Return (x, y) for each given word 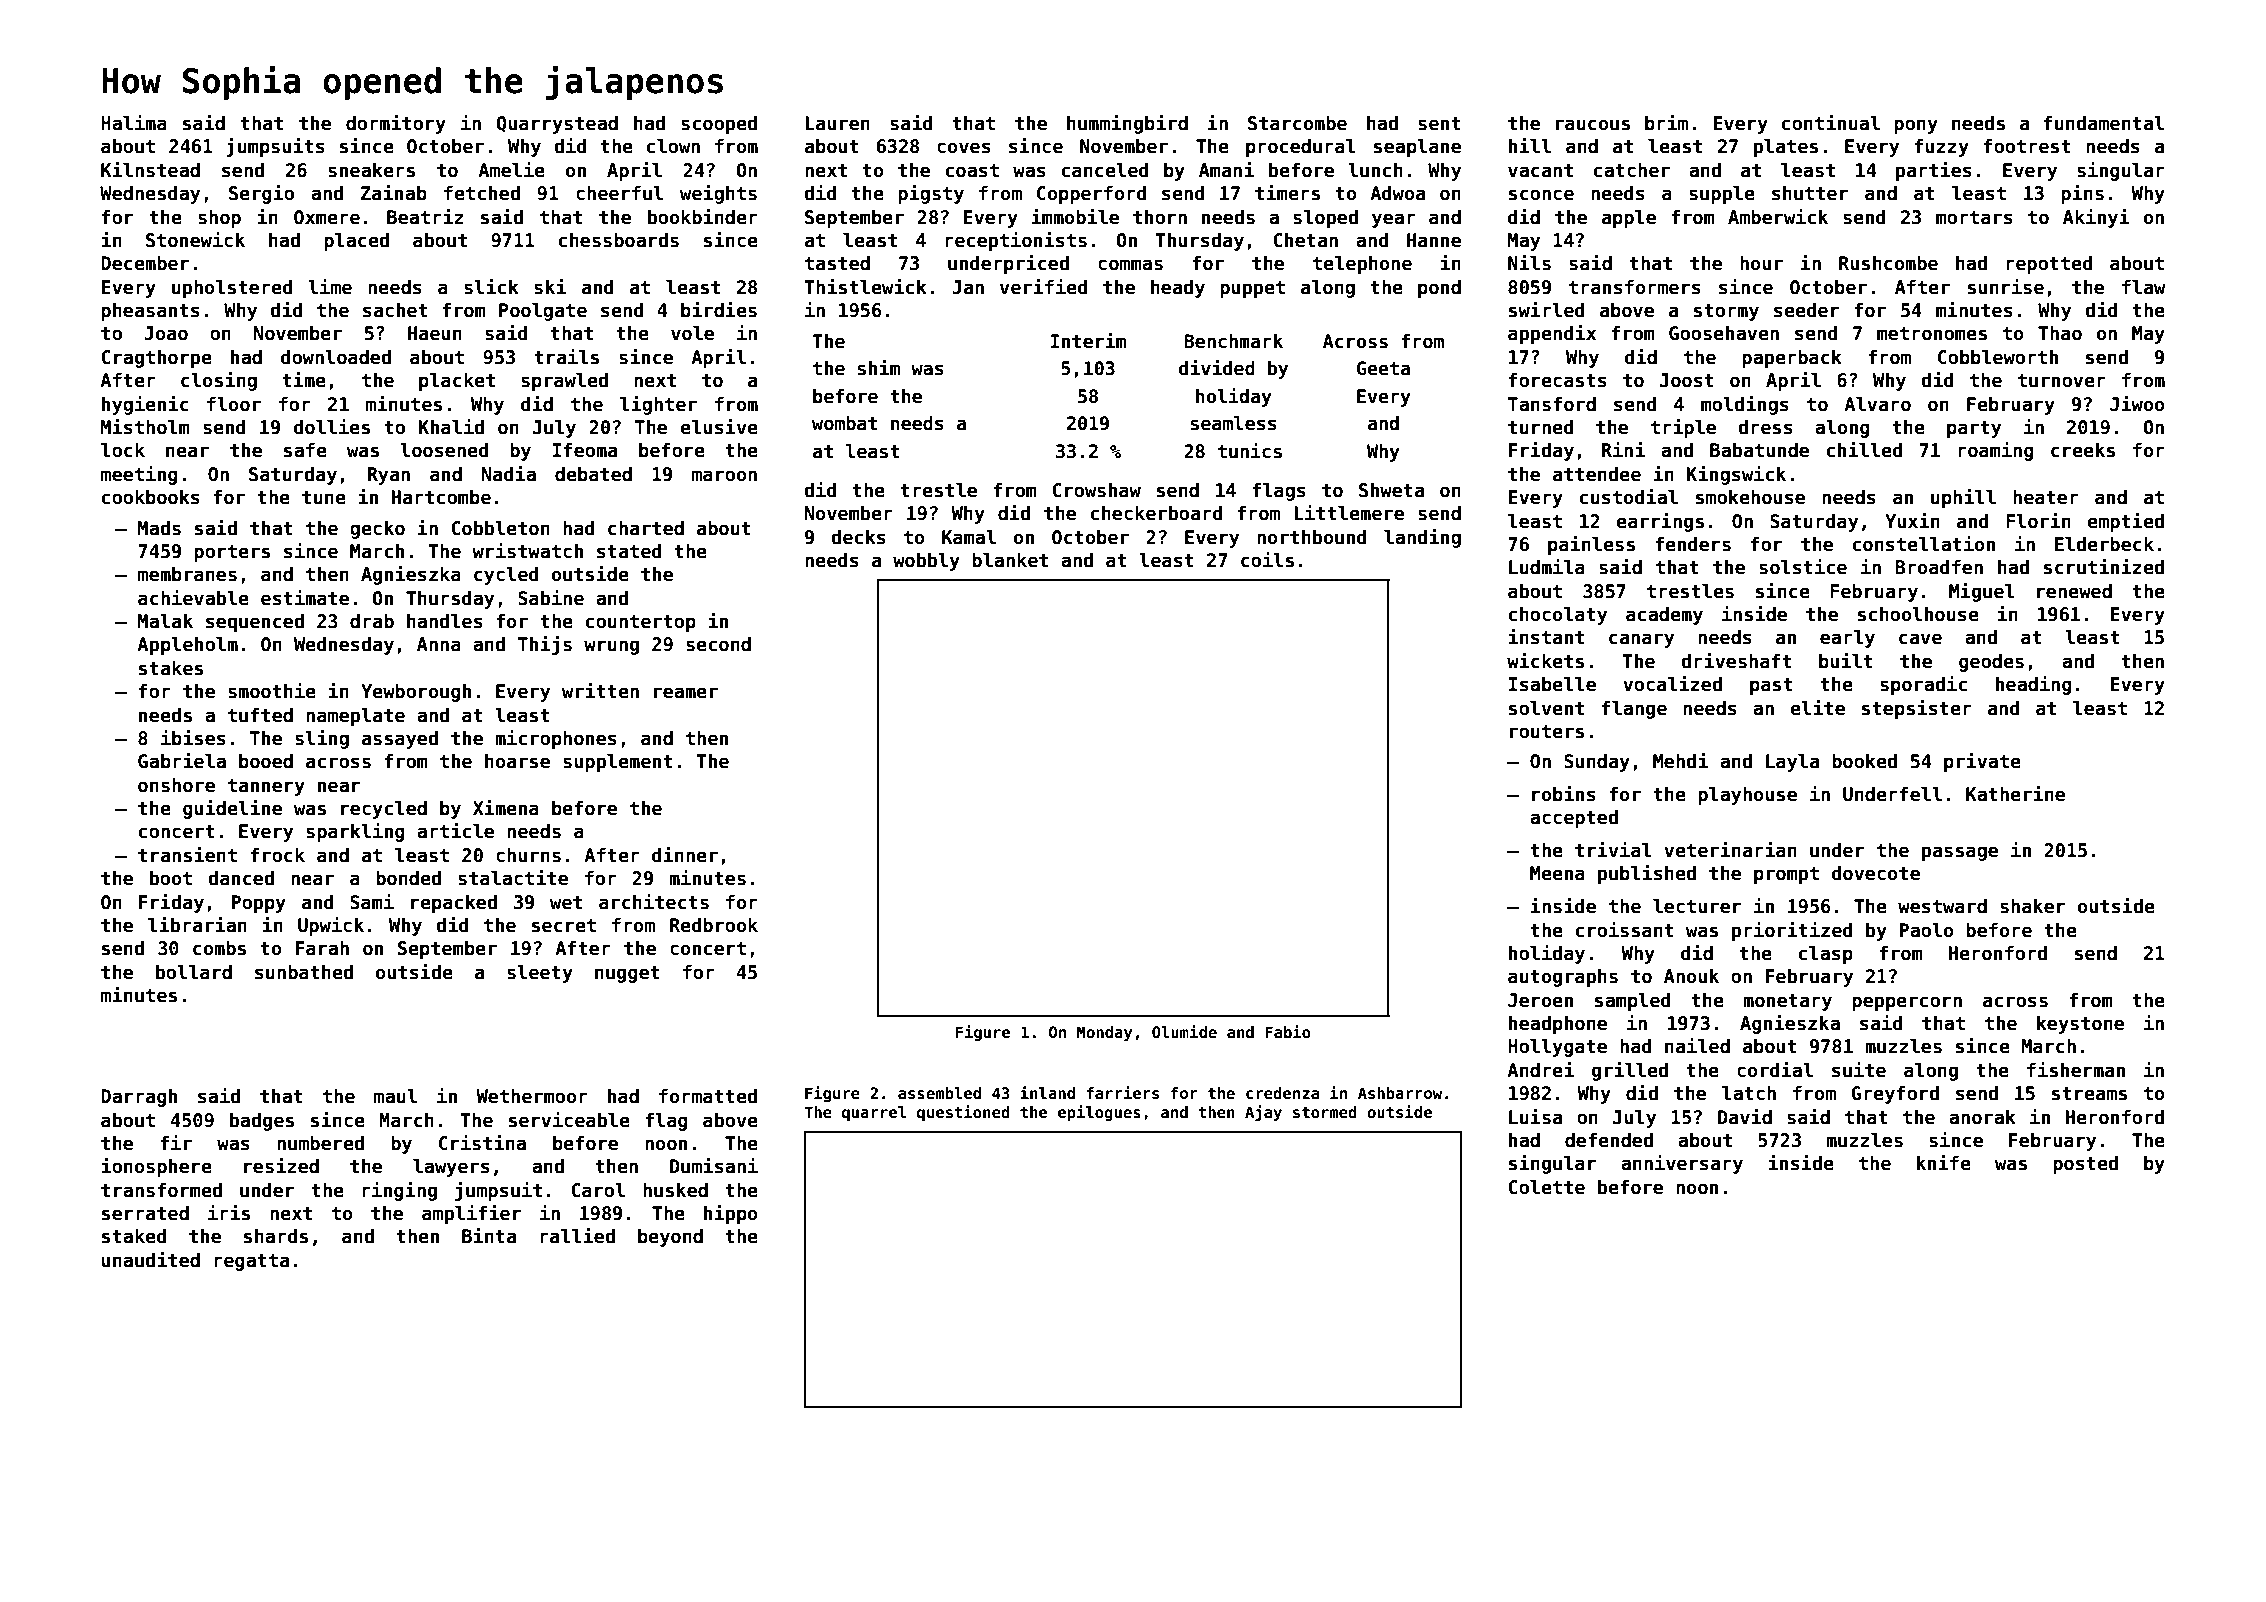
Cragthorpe (156, 359)
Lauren (838, 123)
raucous (1593, 125)
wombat (844, 423)
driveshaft (1736, 661)
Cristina (482, 1143)
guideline (232, 809)
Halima (134, 123)
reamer (686, 693)
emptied (2126, 522)
